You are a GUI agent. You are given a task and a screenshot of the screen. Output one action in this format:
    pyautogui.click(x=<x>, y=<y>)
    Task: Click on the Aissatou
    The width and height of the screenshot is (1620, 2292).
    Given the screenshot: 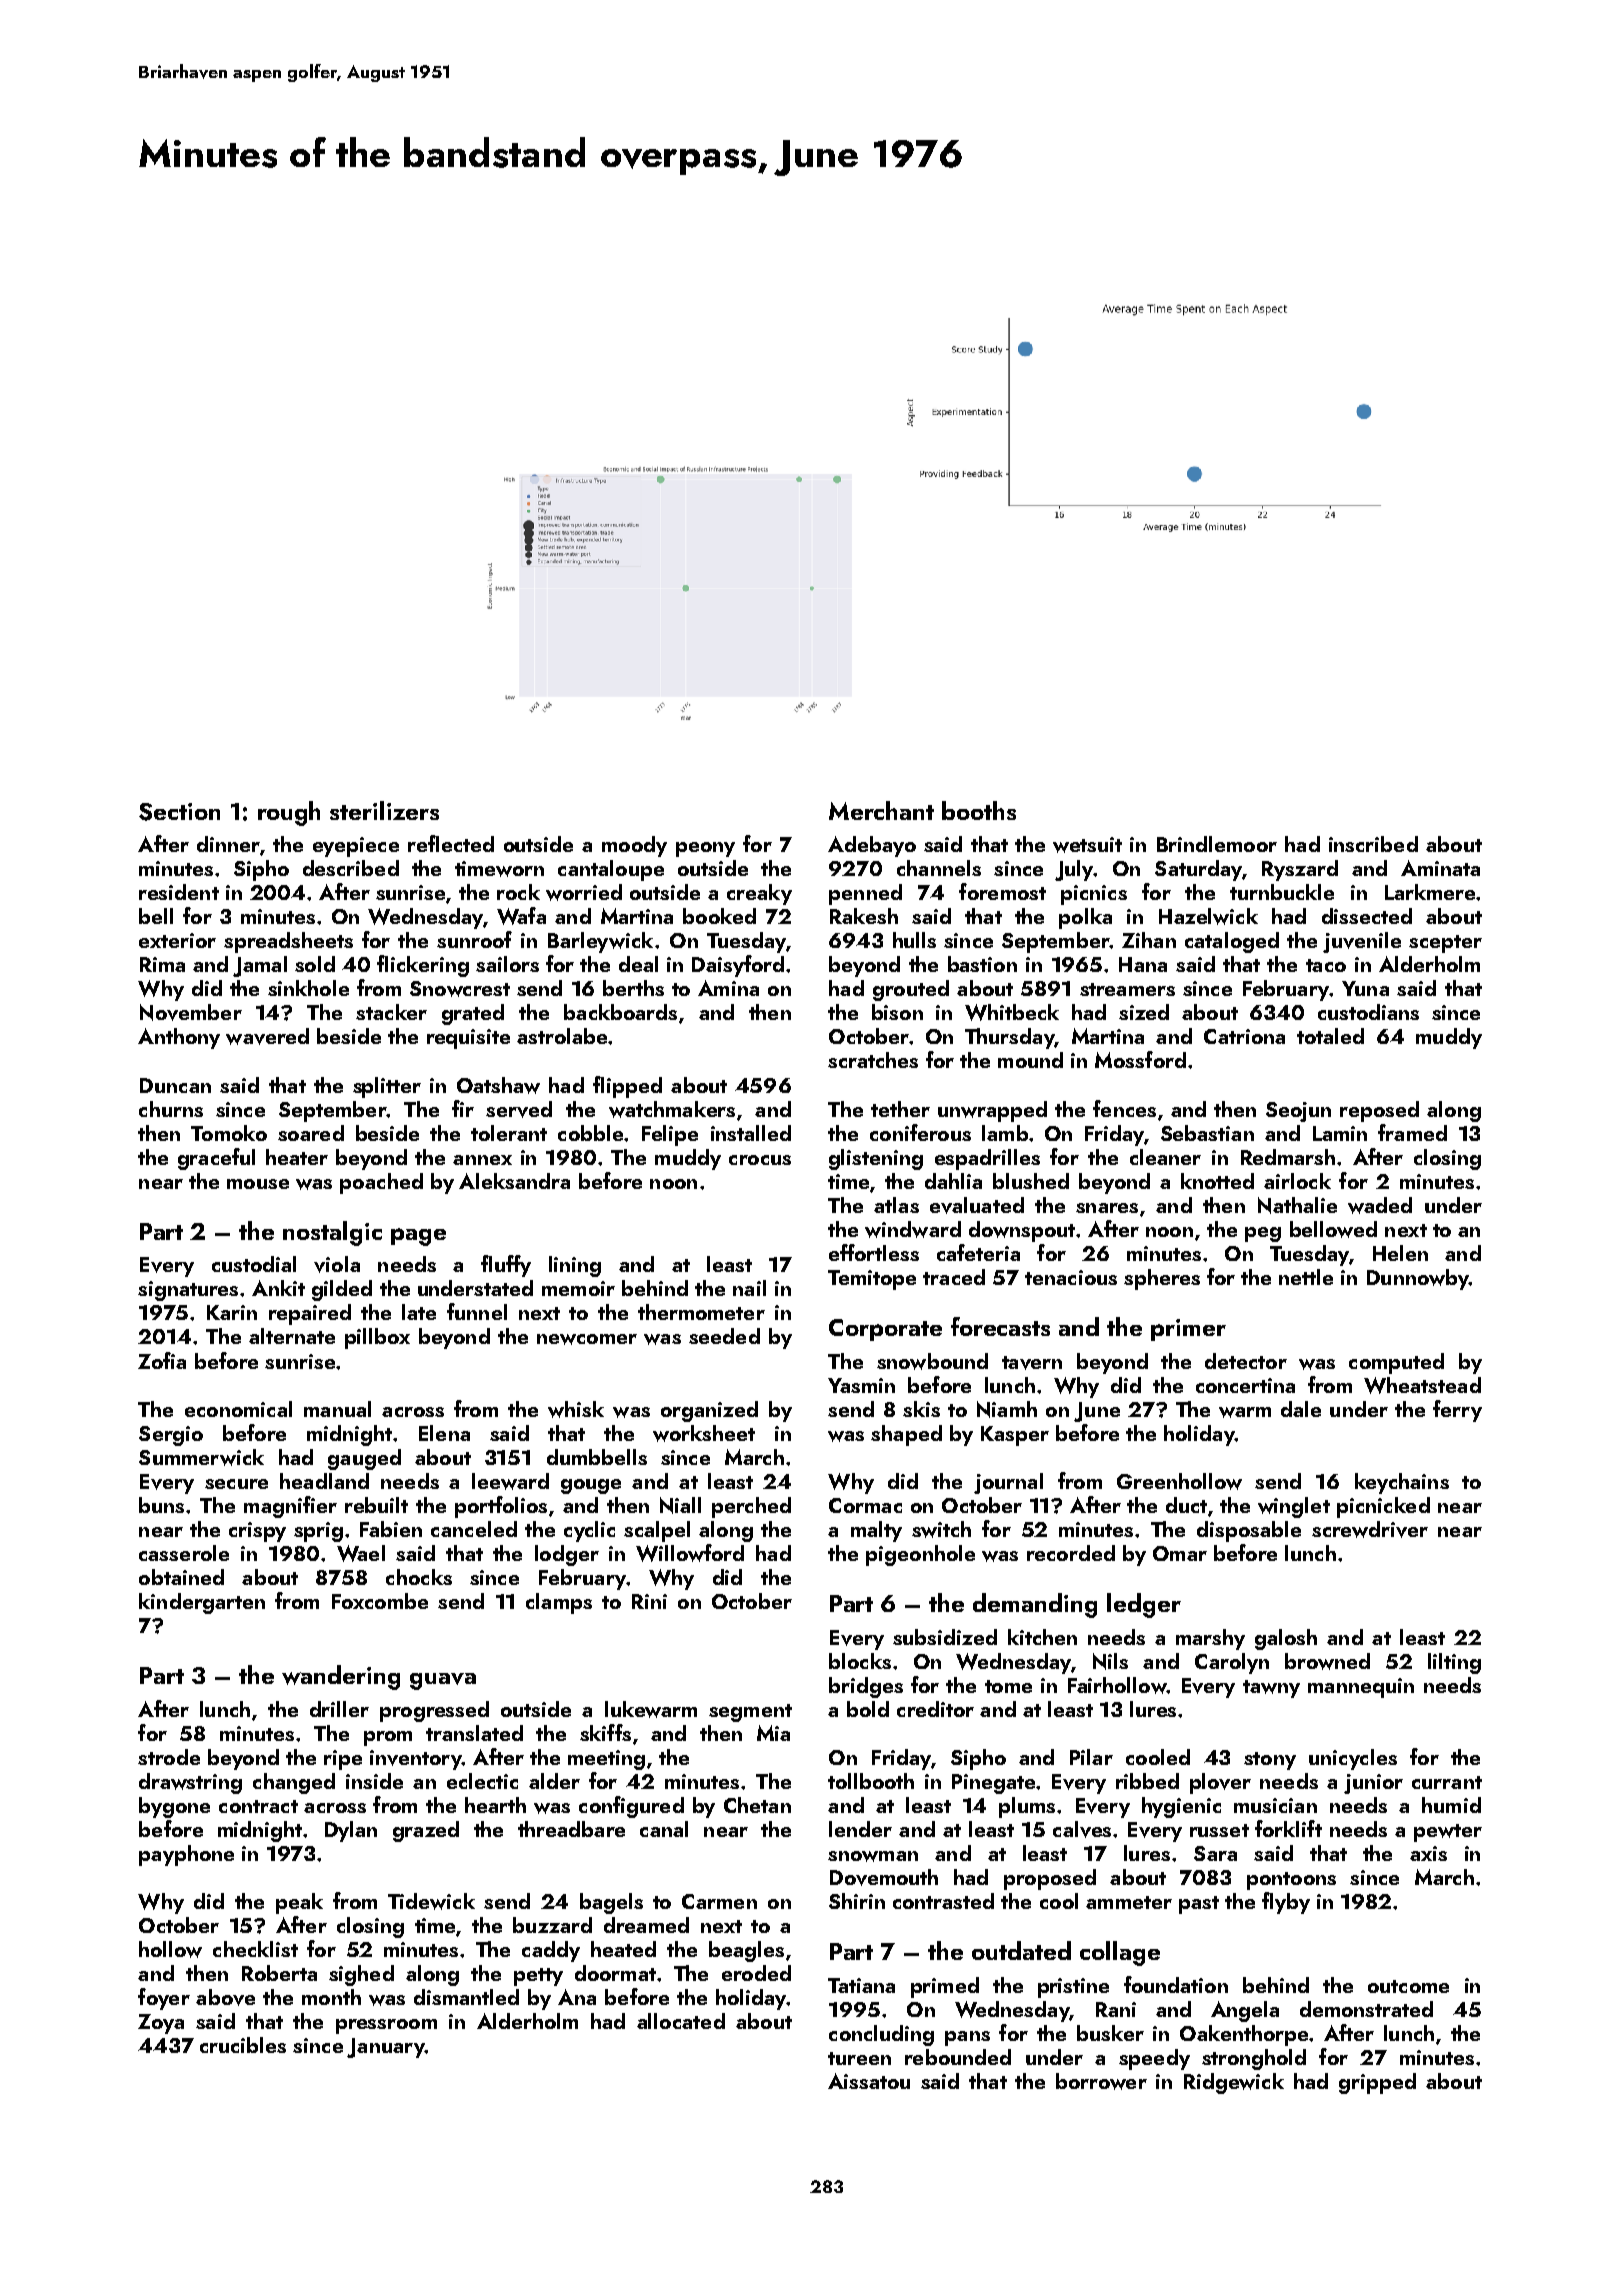 What is the action you would take?
    pyautogui.click(x=869, y=2081)
